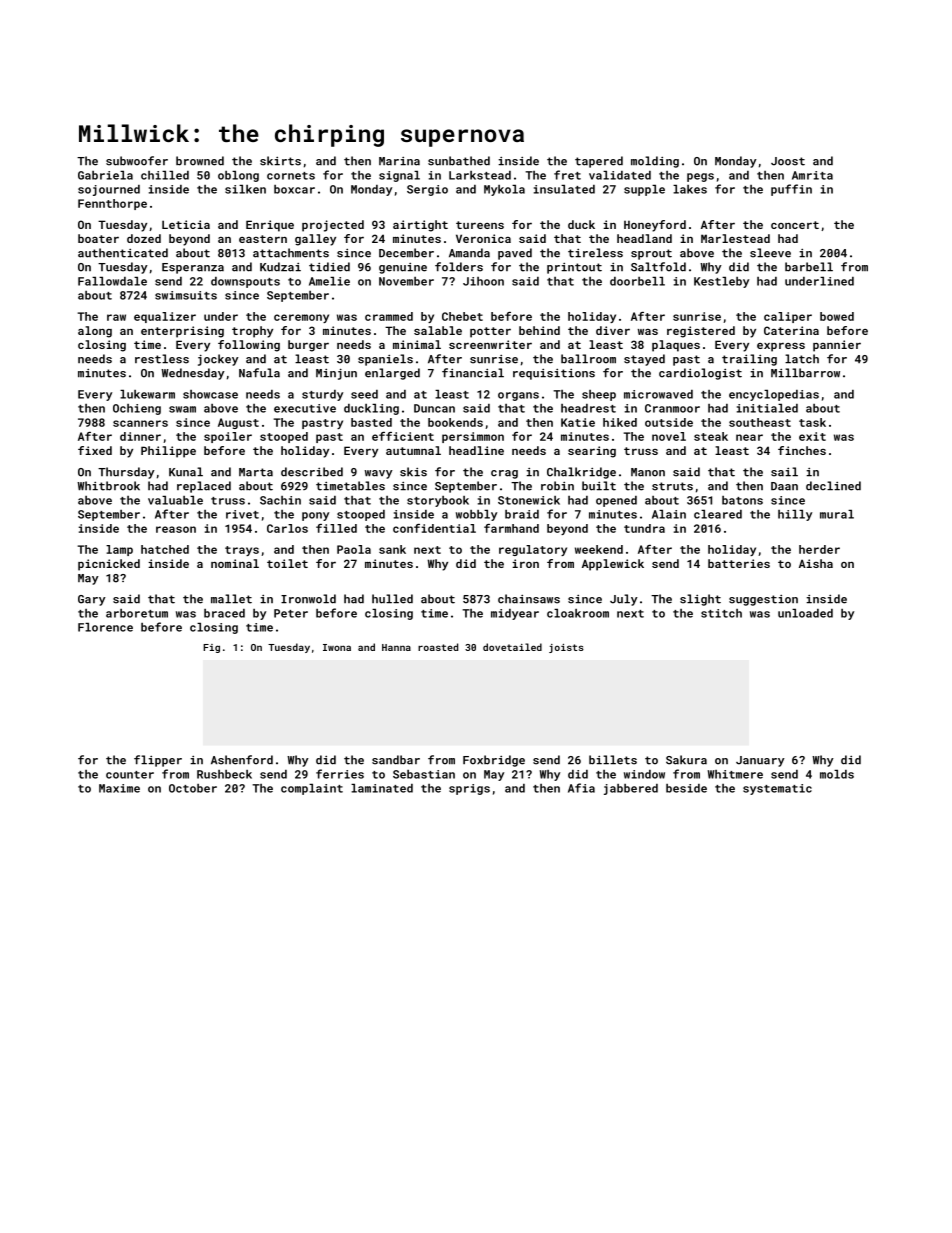 This image has height=1233, width=952. Describe the element at coordinates (382, 788) in the image. I see `laminated` at that location.
